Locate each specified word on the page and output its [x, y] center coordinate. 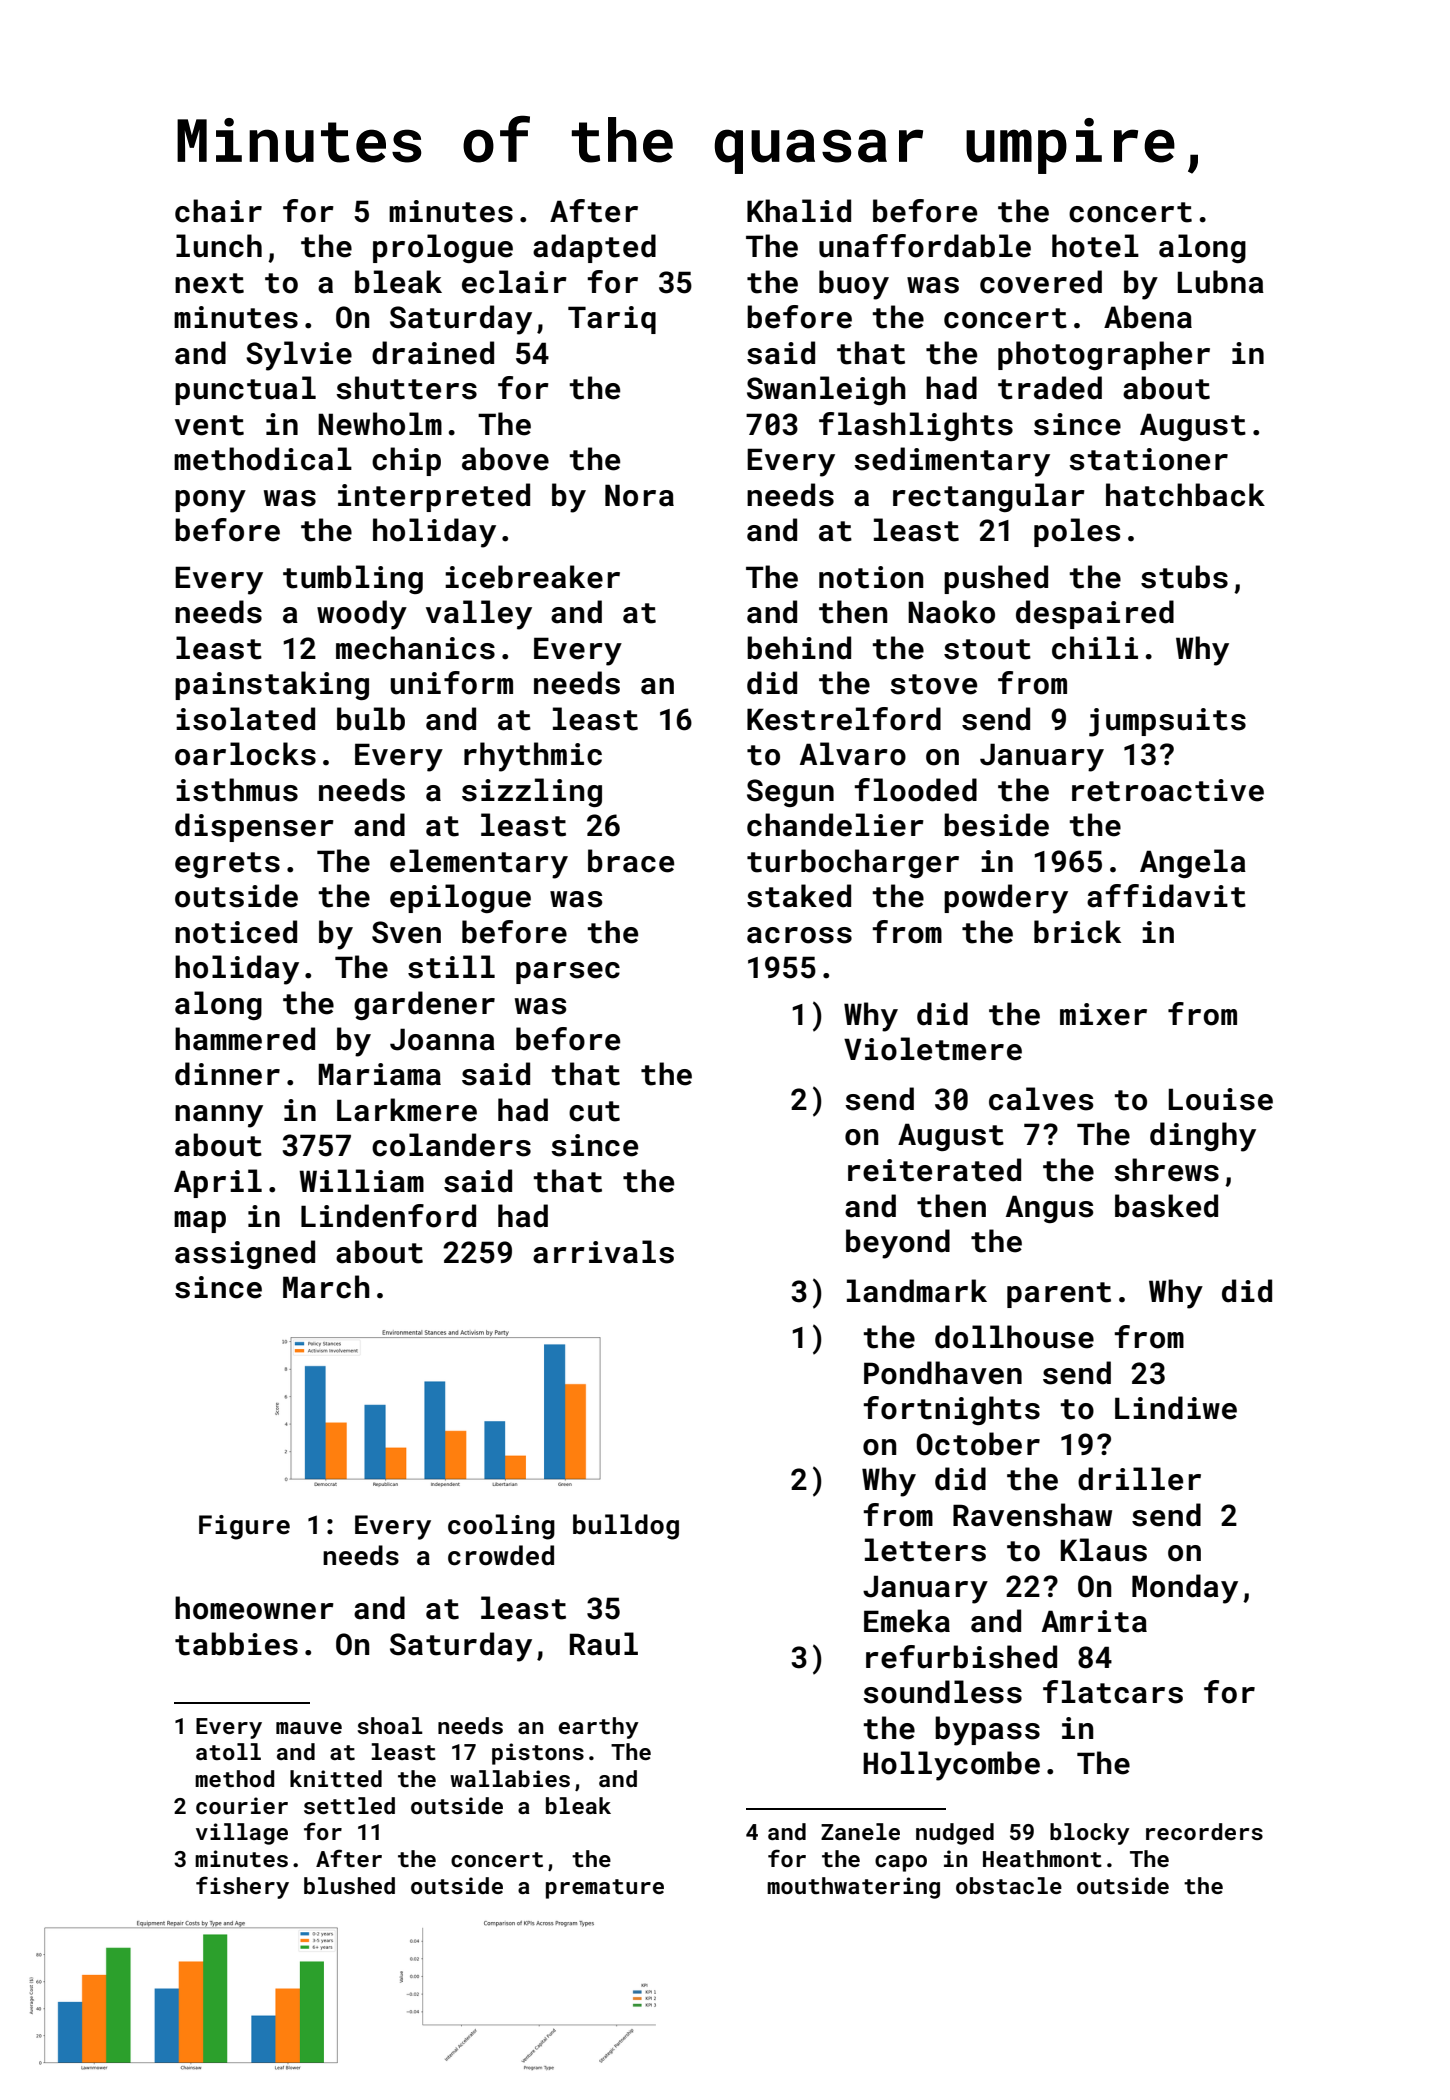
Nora [639, 495]
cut [594, 1111]
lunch [219, 246]
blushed [349, 1885]
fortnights [951, 1410]
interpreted [434, 497]
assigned [245, 1254]
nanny [219, 1116]
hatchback [1185, 495]
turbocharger [853, 863]
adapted [594, 248]
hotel [1095, 246]
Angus [1050, 1209]
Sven [406, 932]
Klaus [1104, 1550]
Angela [1193, 863]
